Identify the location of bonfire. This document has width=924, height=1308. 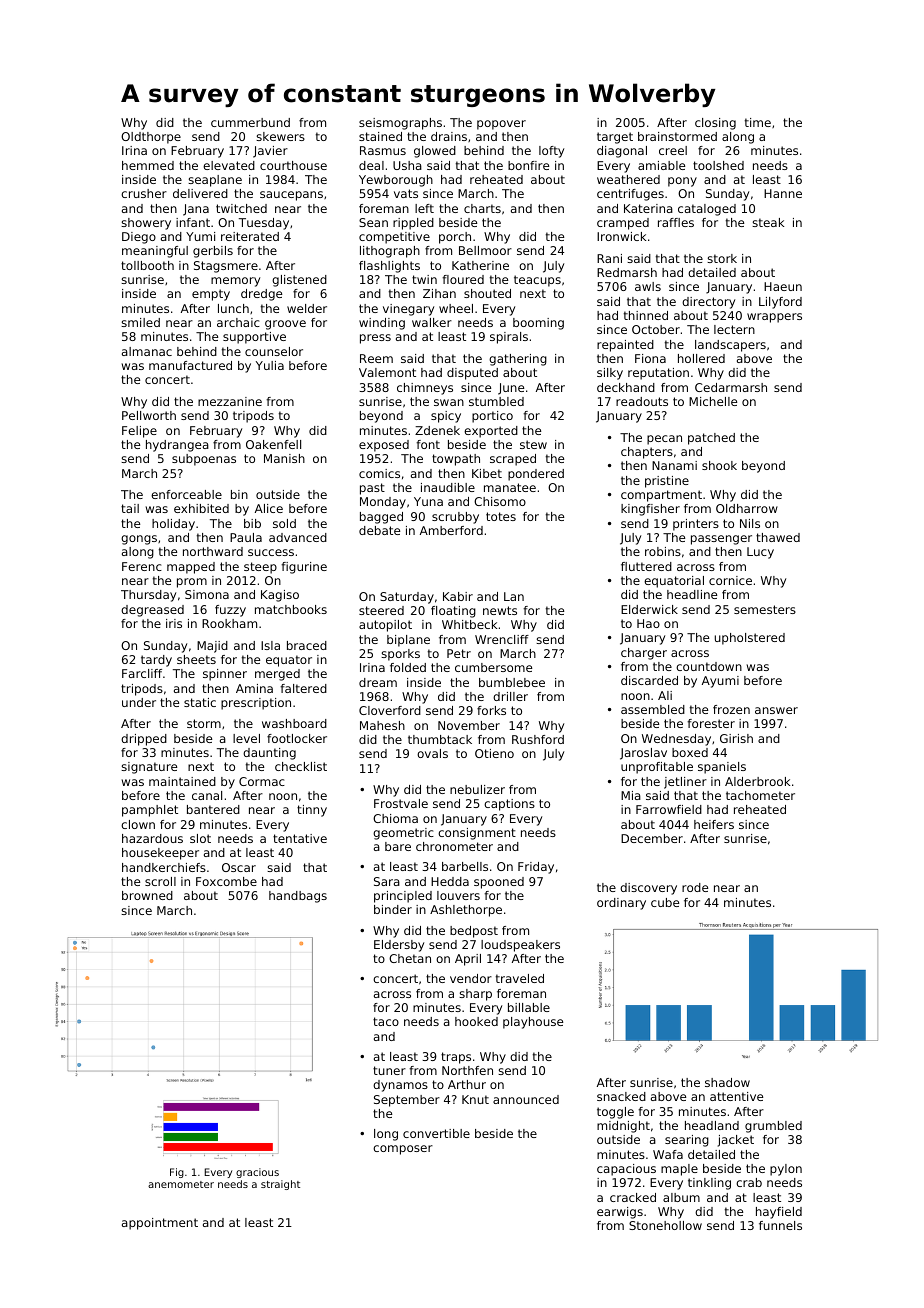
(528, 165).
